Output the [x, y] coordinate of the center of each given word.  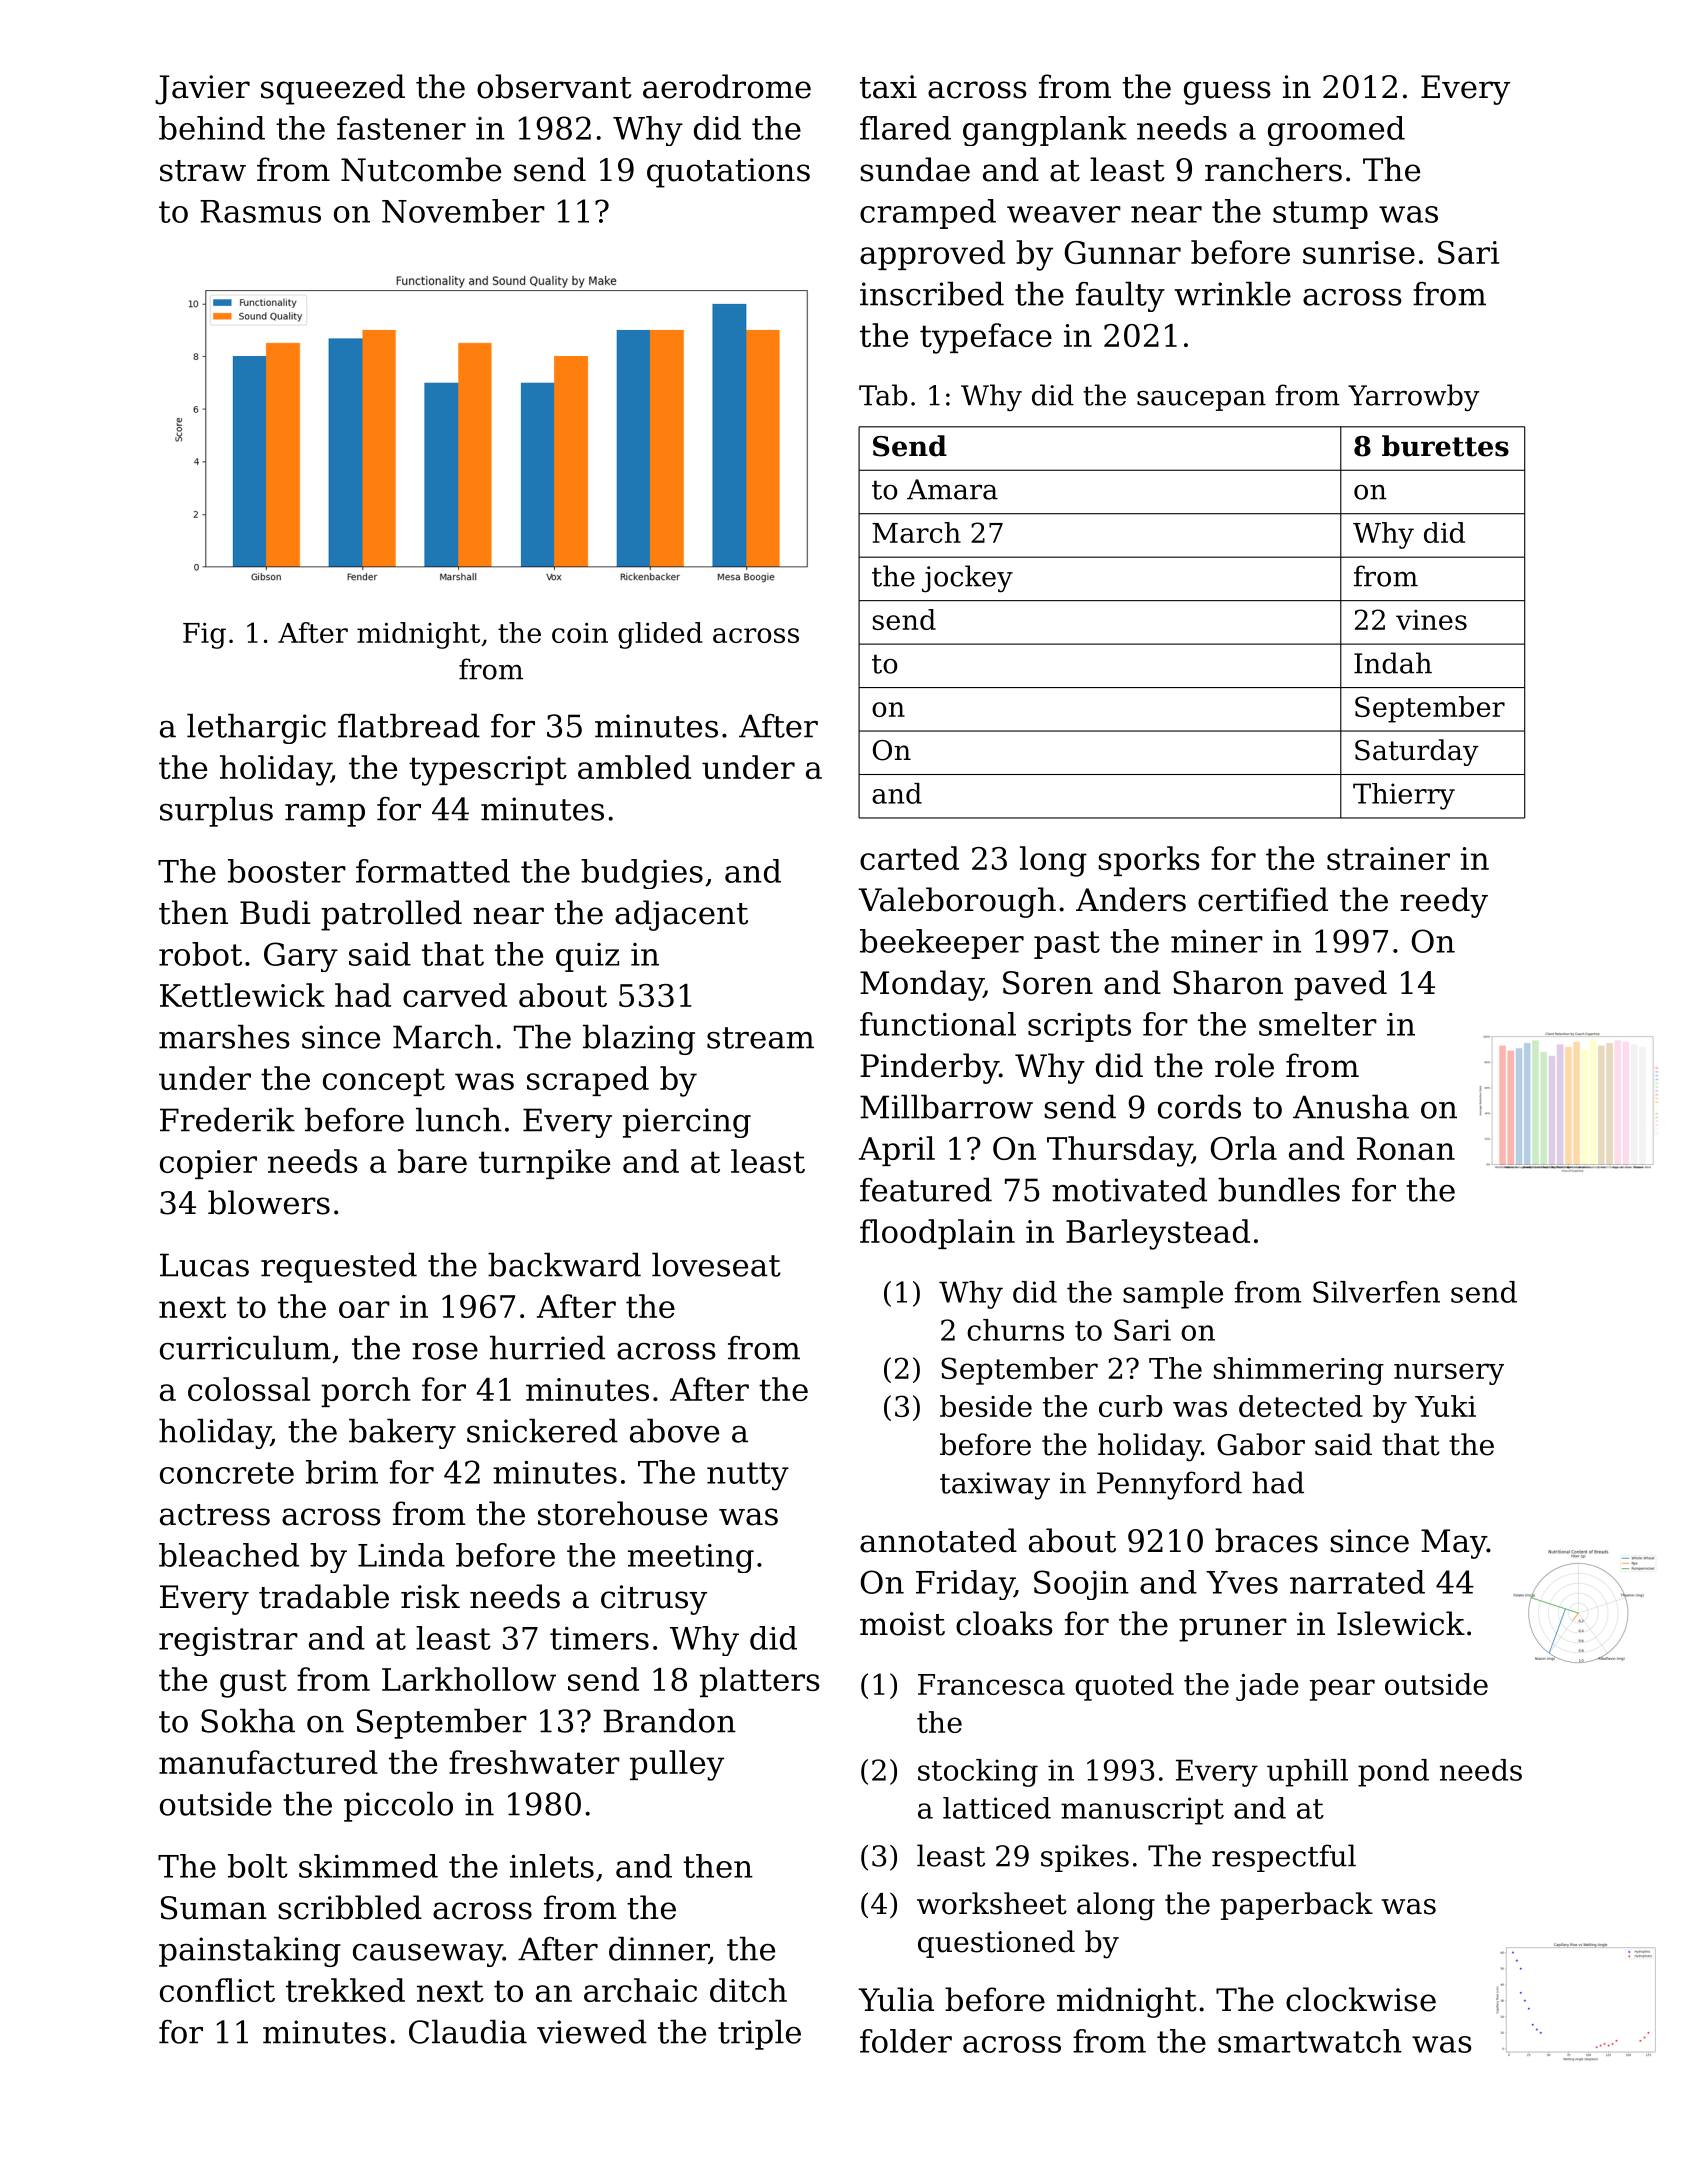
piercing [687, 1123]
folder [906, 2041]
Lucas [204, 1265]
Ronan [1406, 1148]
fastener [401, 128]
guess [1227, 93]
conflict [217, 1990]
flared [905, 128]
